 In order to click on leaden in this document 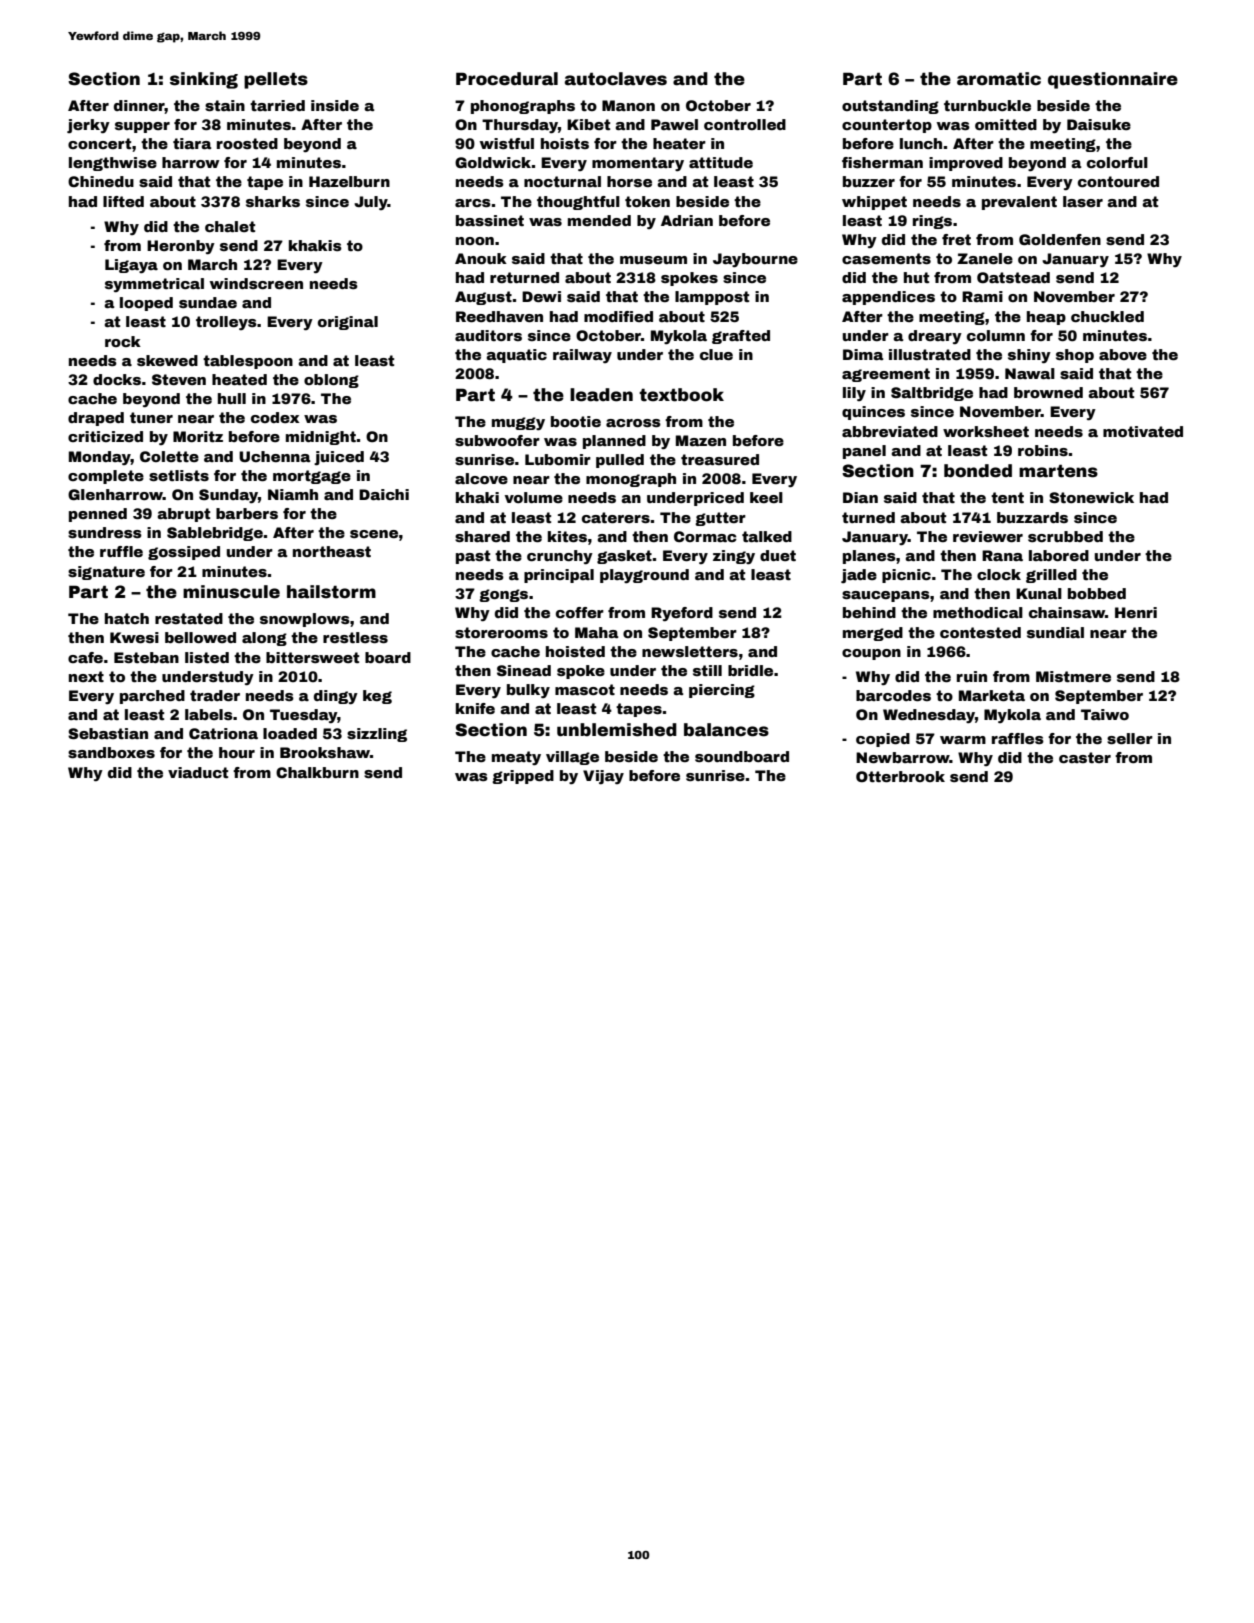, I will do `click(601, 395)`.
